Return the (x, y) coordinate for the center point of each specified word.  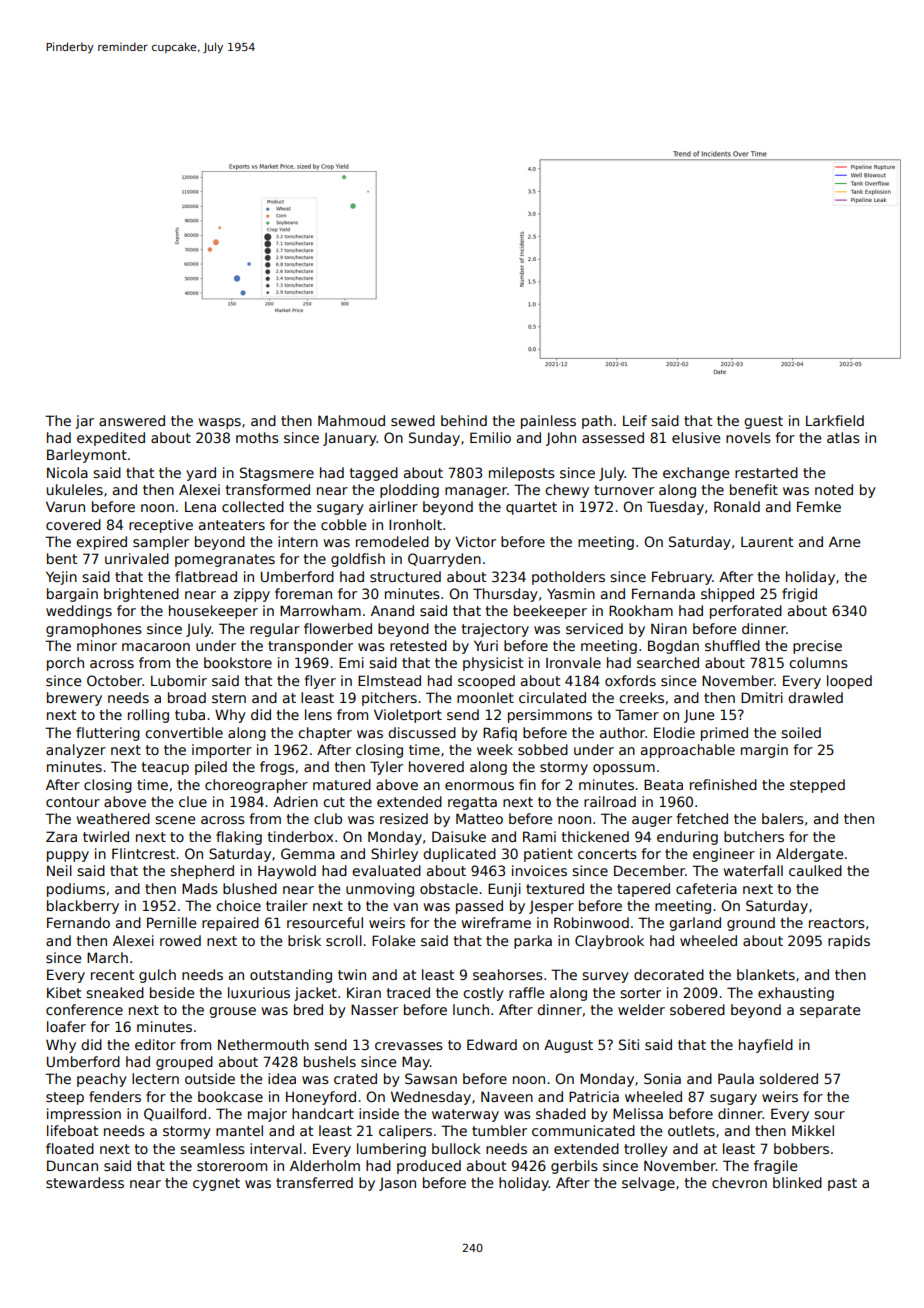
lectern (155, 1078)
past (842, 1184)
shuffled (732, 645)
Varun (65, 506)
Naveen (507, 1096)
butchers (754, 836)
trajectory (495, 630)
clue (193, 801)
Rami (539, 836)
